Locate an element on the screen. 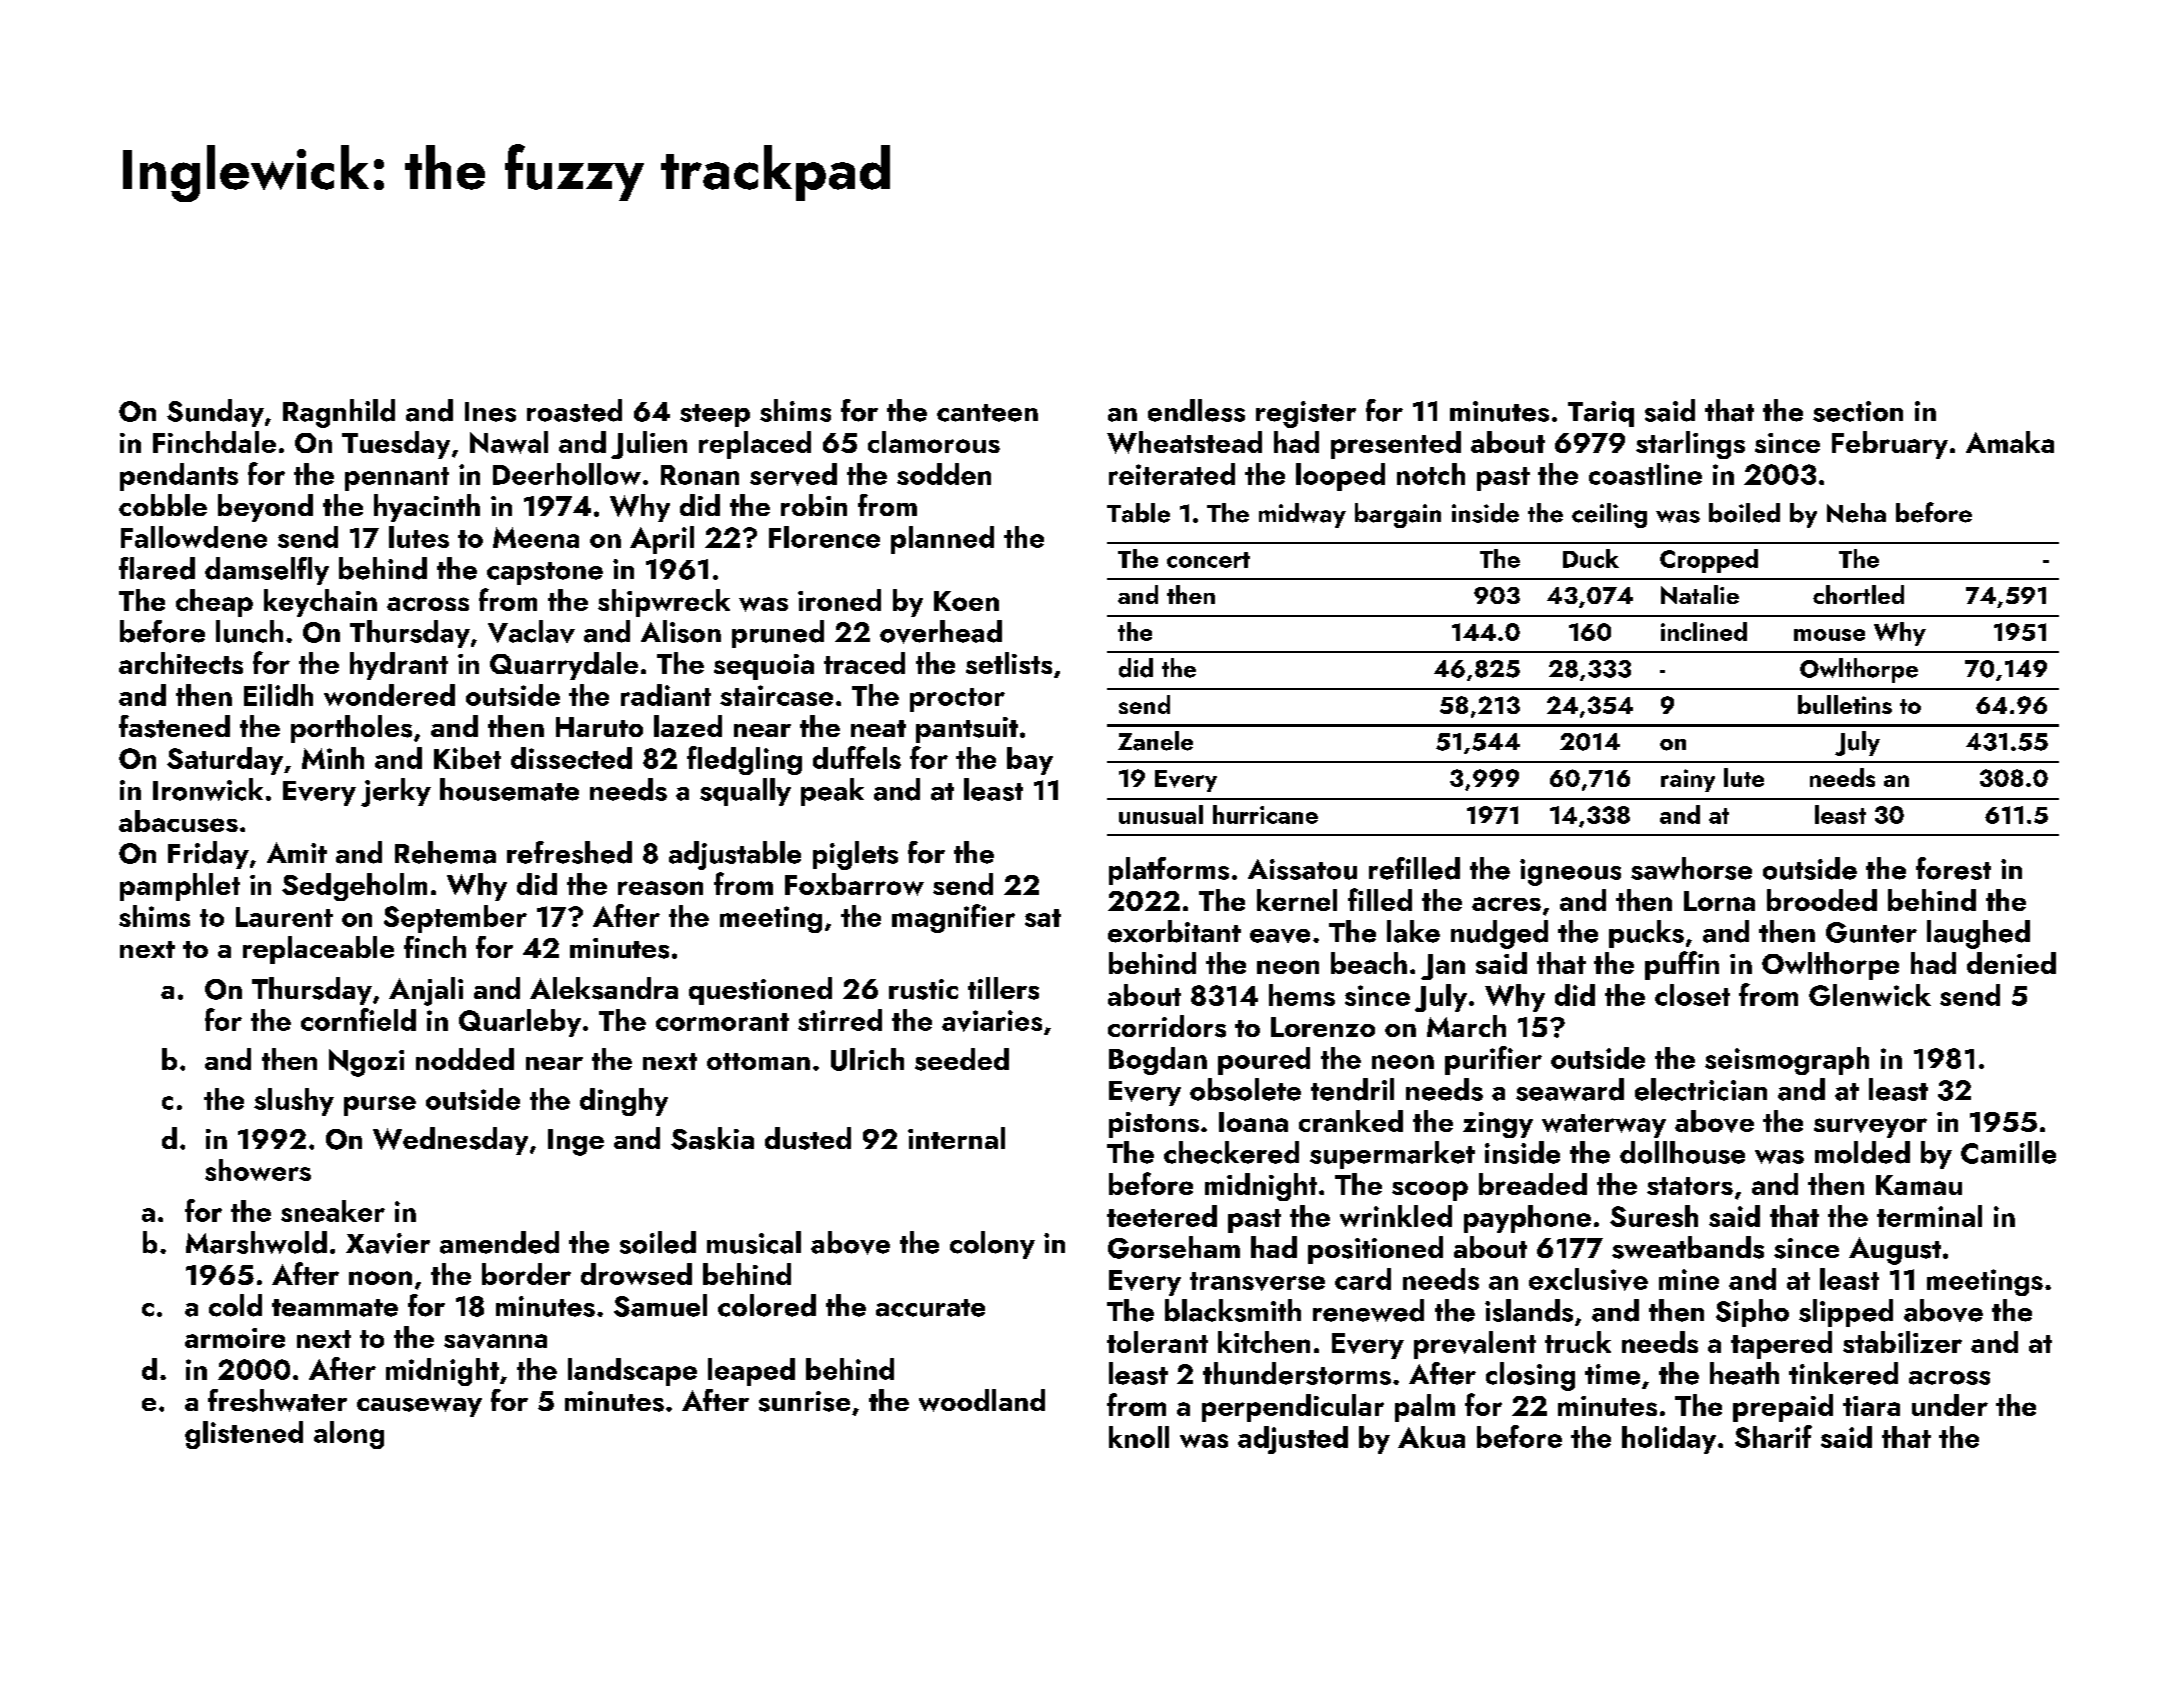  accurate is located at coordinates (930, 1308).
